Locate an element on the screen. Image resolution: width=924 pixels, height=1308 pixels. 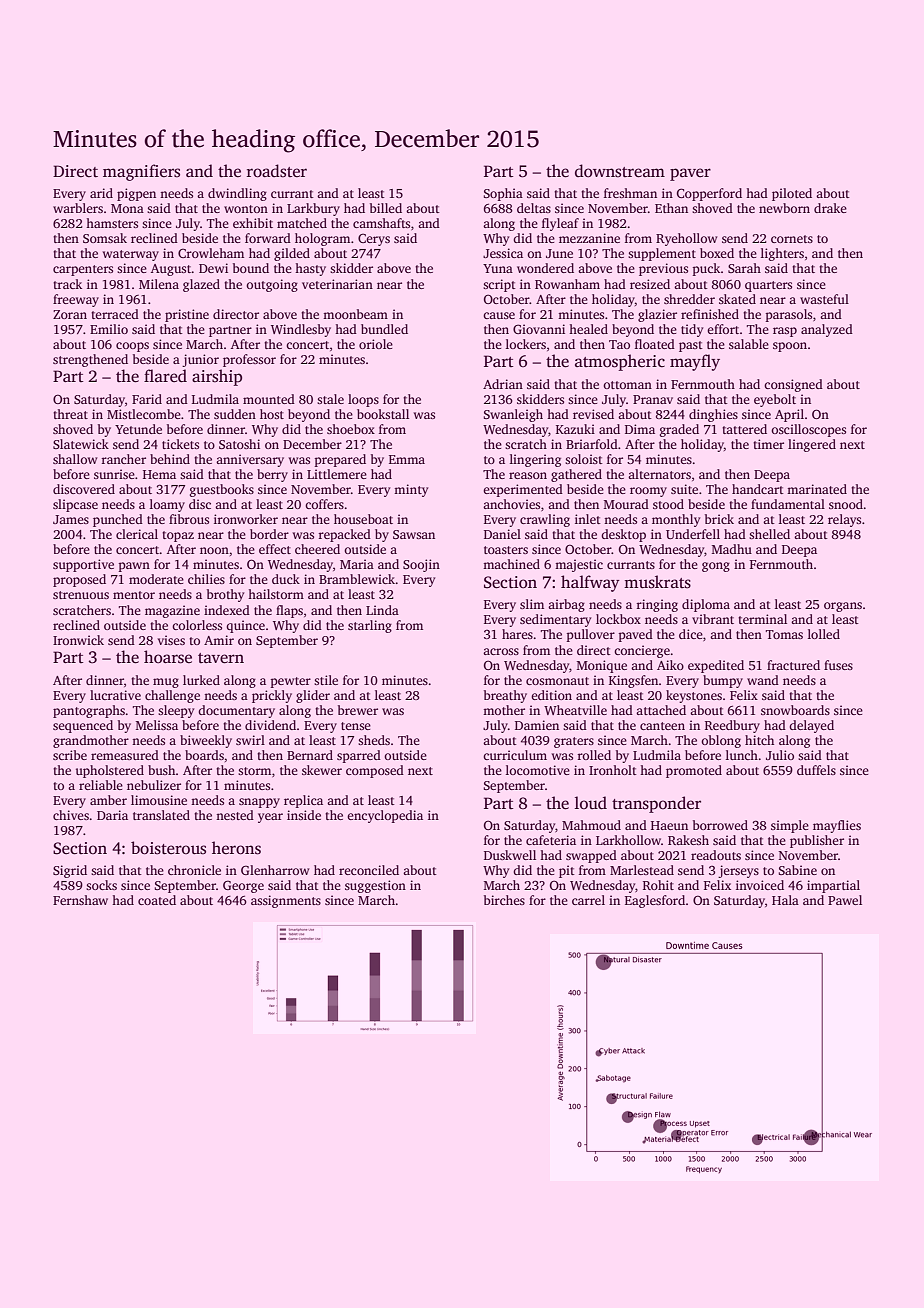
muskrats is located at coordinates (657, 582).
